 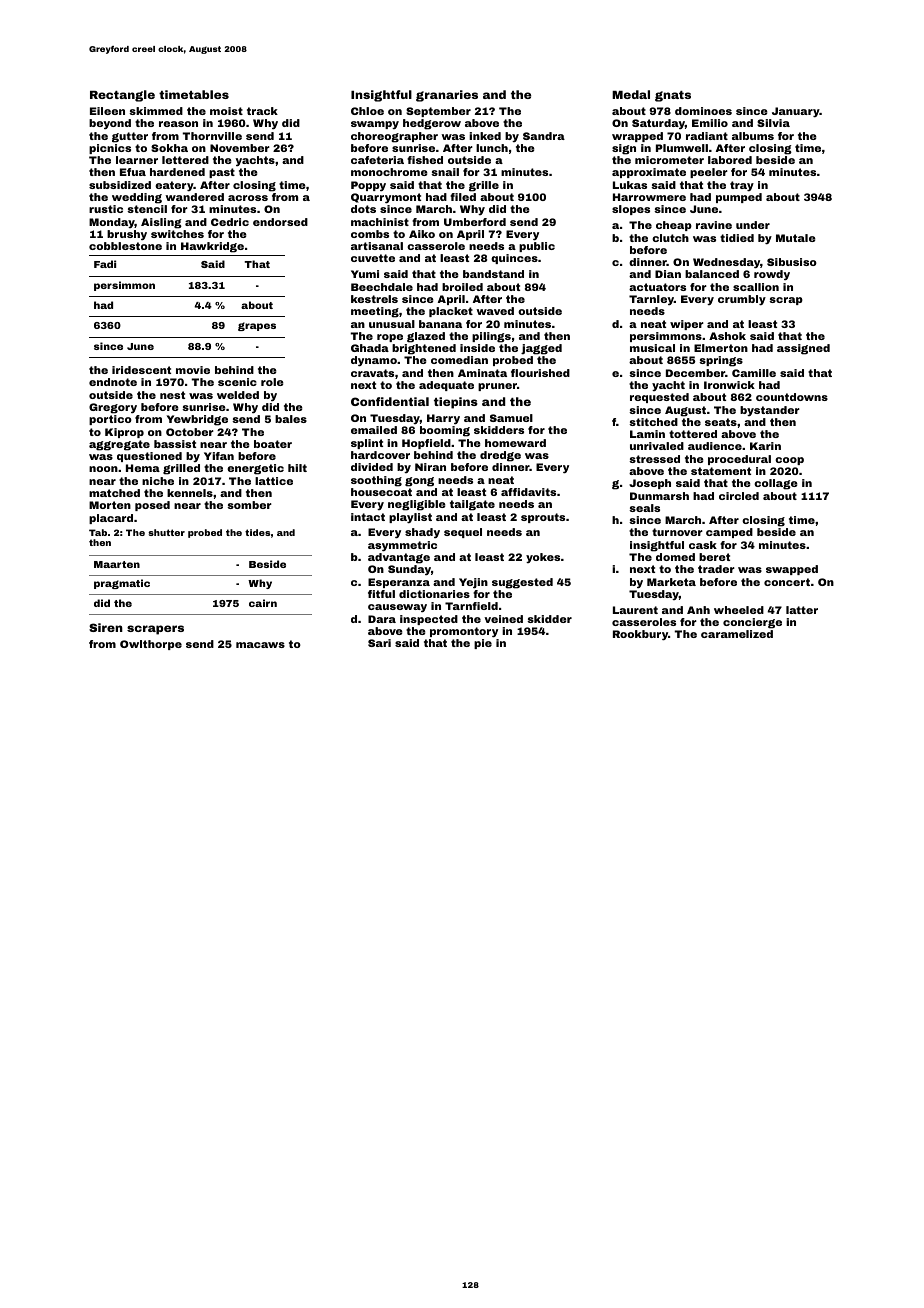 I want to click on dominoes, so click(x=703, y=111).
